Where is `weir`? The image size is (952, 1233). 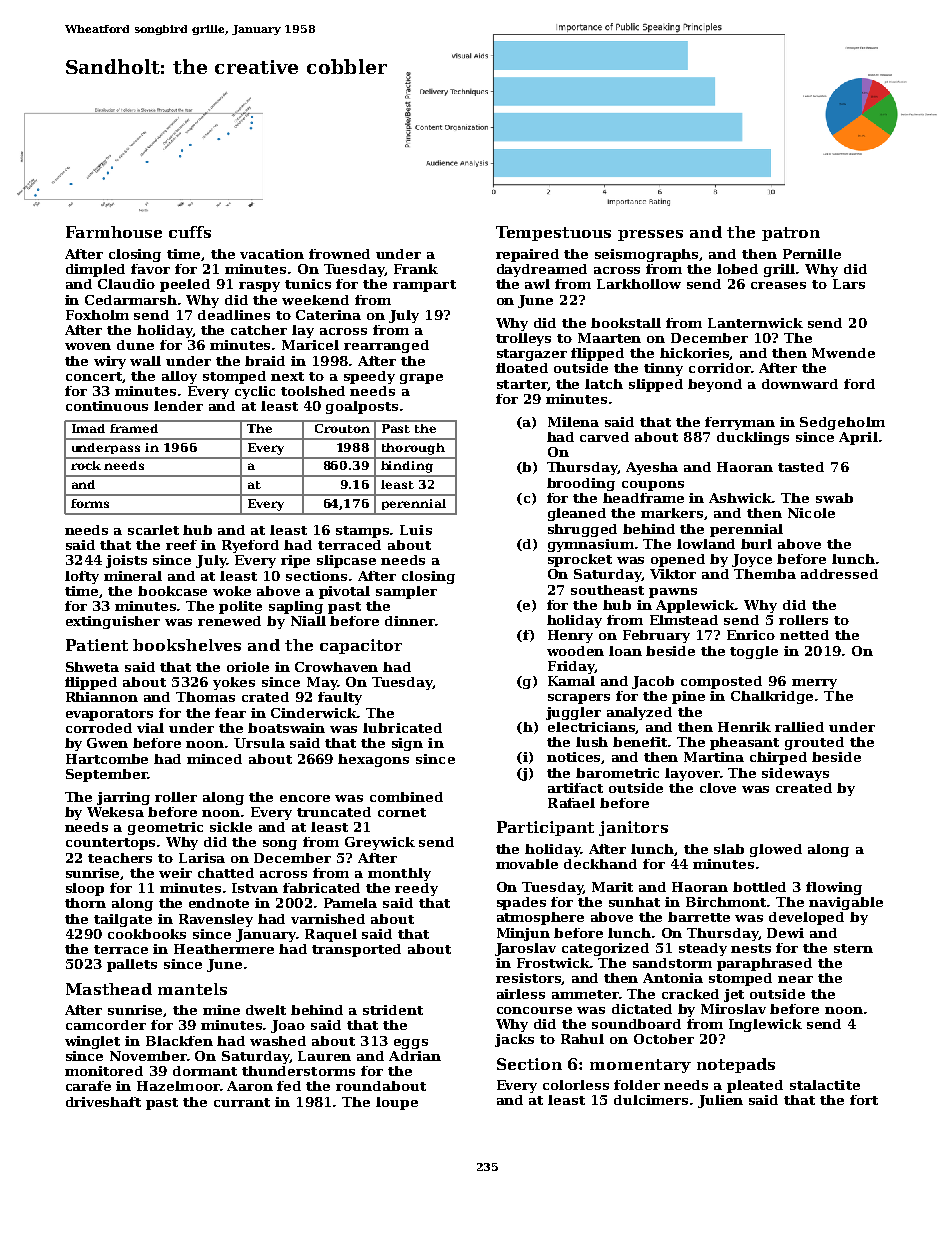 weir is located at coordinates (175, 873).
